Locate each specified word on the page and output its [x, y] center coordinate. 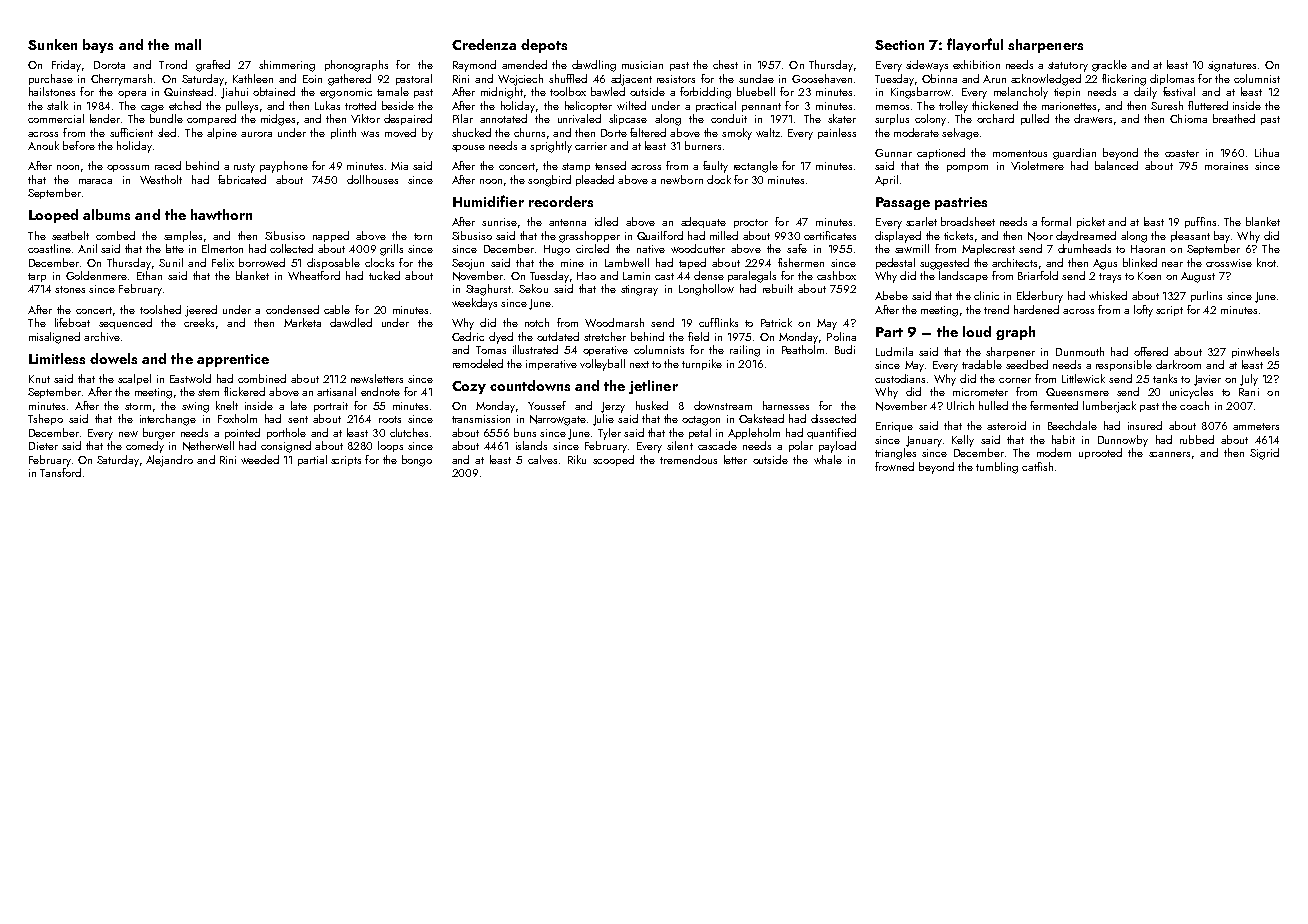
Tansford [60, 472]
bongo [417, 461]
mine [572, 263]
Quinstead [188, 91]
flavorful [975, 44]
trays [1110, 278]
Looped [53, 216]
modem [1054, 452]
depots [544, 46]
